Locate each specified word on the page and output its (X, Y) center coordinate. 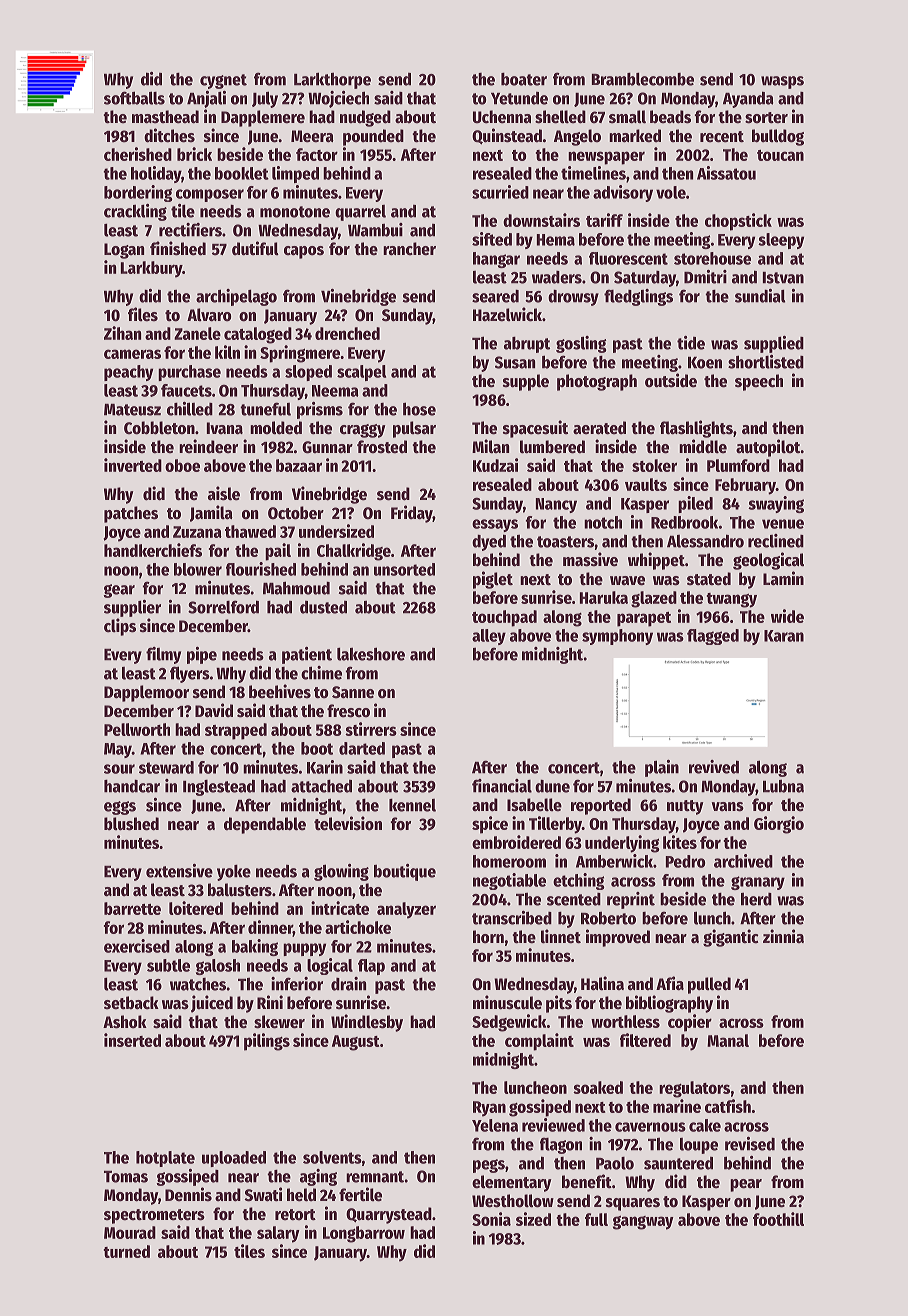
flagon (561, 1145)
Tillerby (555, 825)
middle (703, 446)
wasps (782, 82)
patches (131, 514)
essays (495, 525)
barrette (132, 908)
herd (756, 899)
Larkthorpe (332, 80)
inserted (132, 1040)
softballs (134, 98)
